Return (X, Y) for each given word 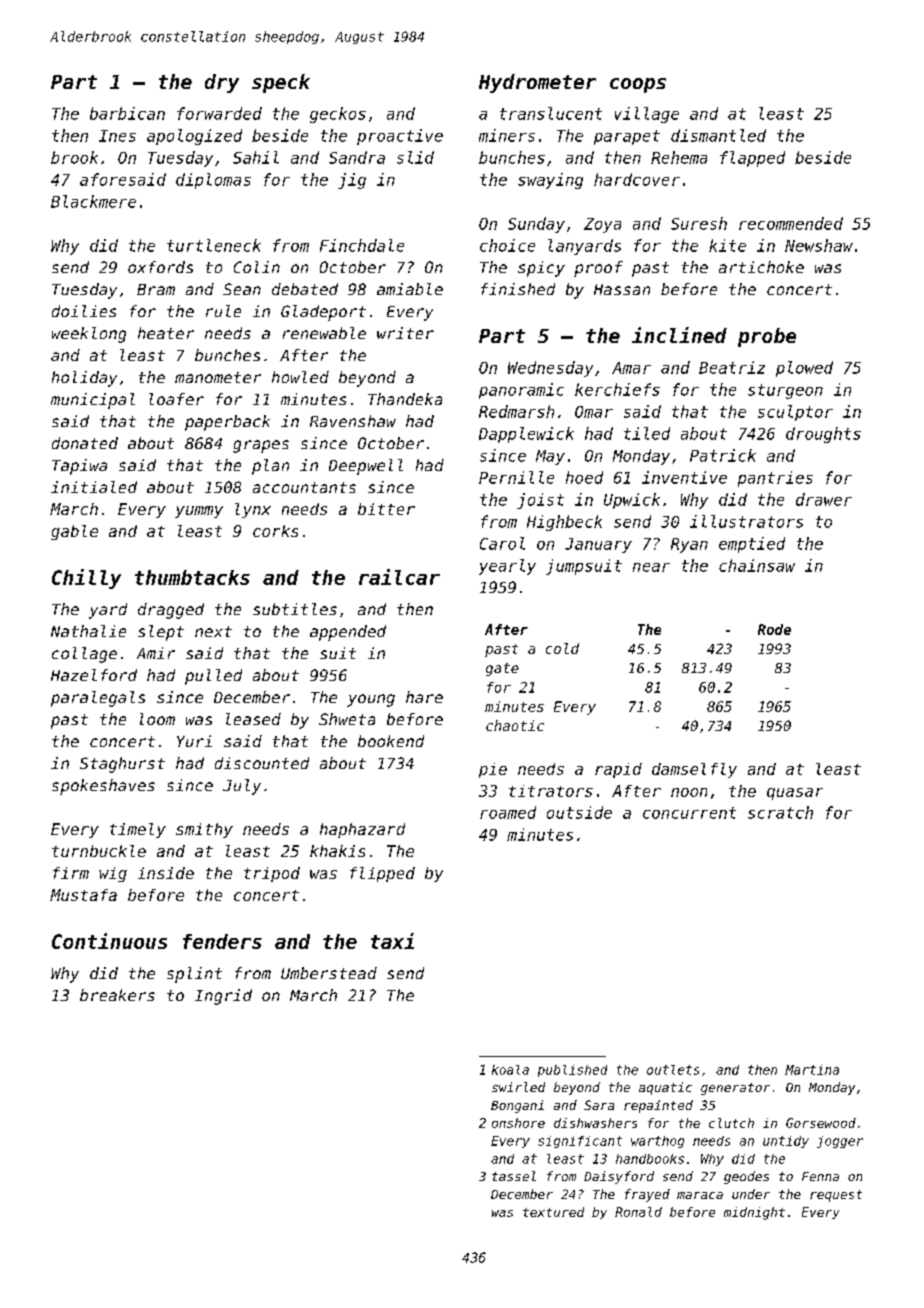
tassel (514, 1176)
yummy (199, 512)
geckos (338, 115)
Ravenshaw (353, 421)
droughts (823, 435)
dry (222, 83)
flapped (752, 159)
